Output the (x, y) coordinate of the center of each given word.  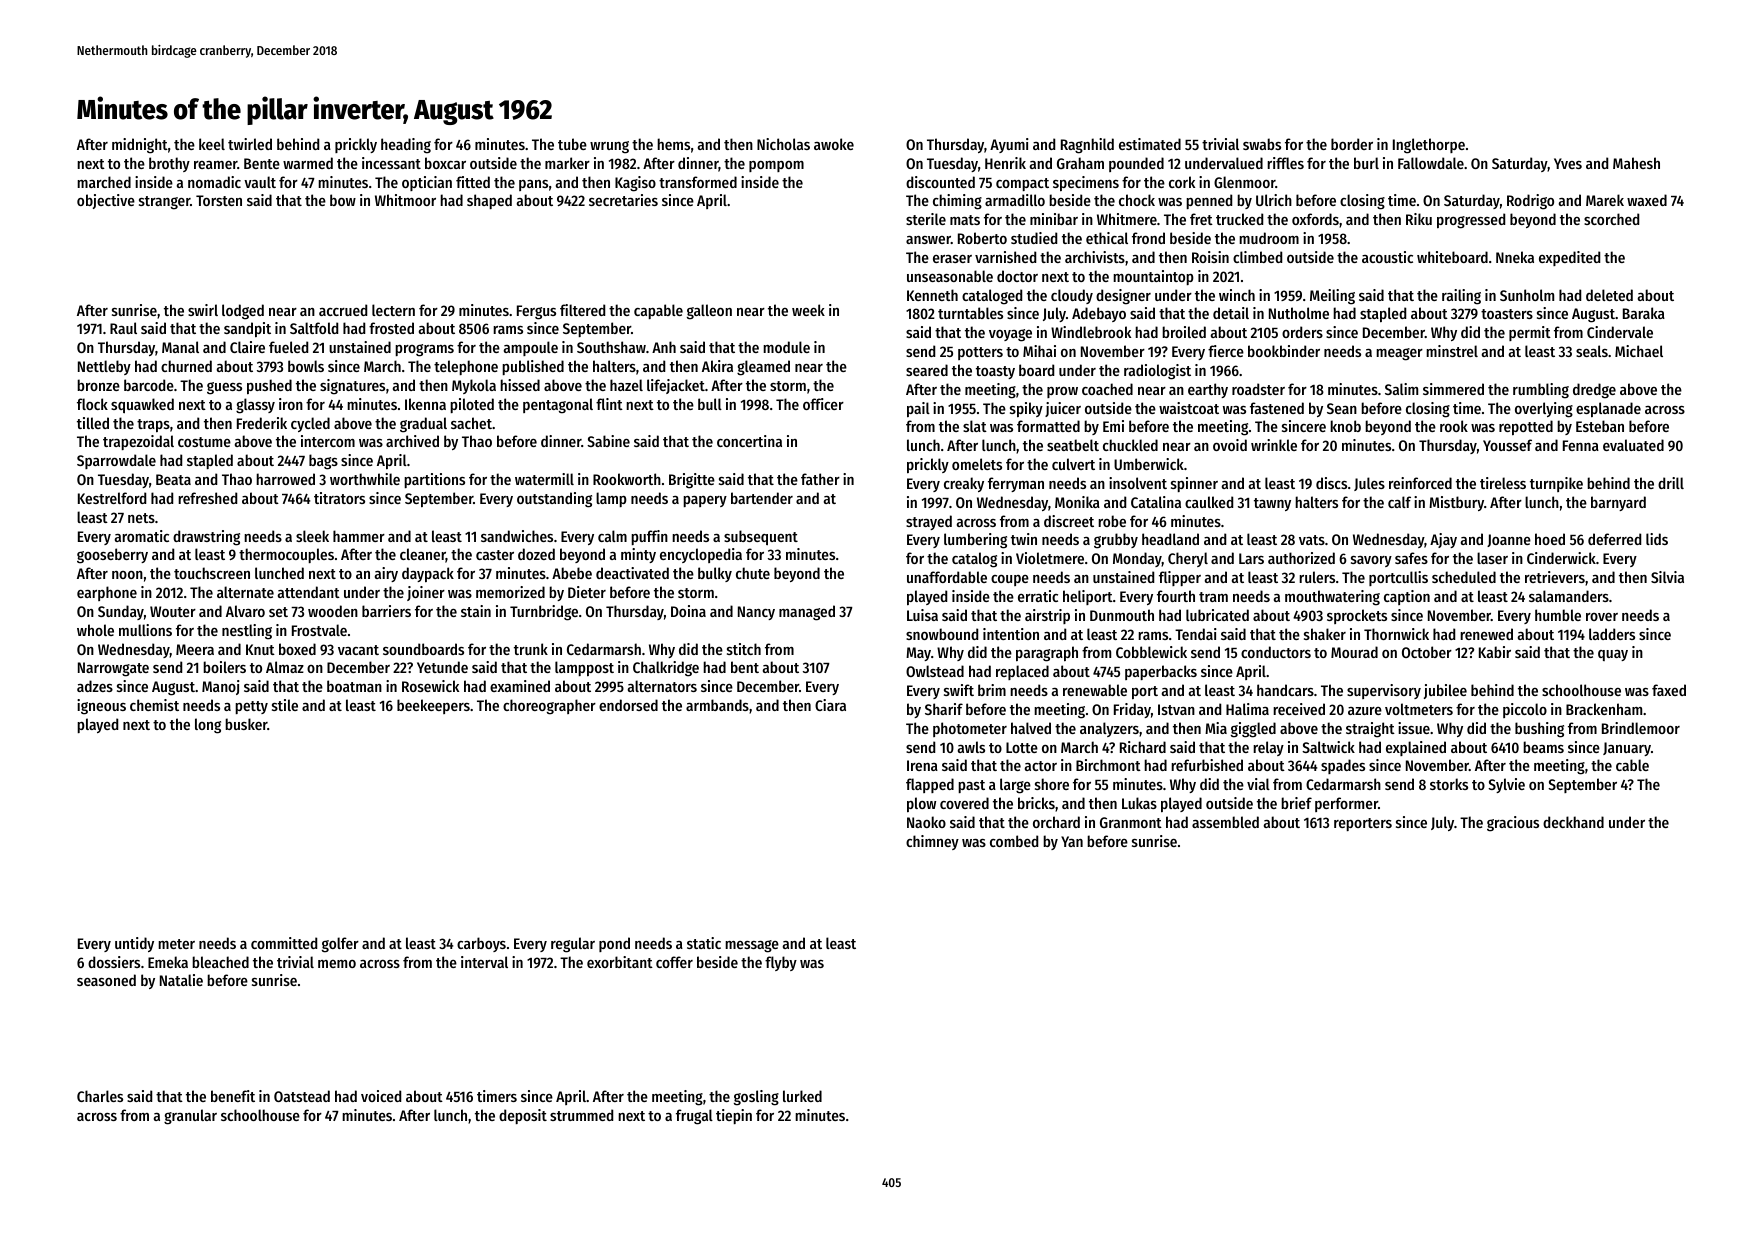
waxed (1647, 200)
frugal (694, 1117)
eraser (952, 259)
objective (106, 201)
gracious (1513, 824)
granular (190, 1117)
